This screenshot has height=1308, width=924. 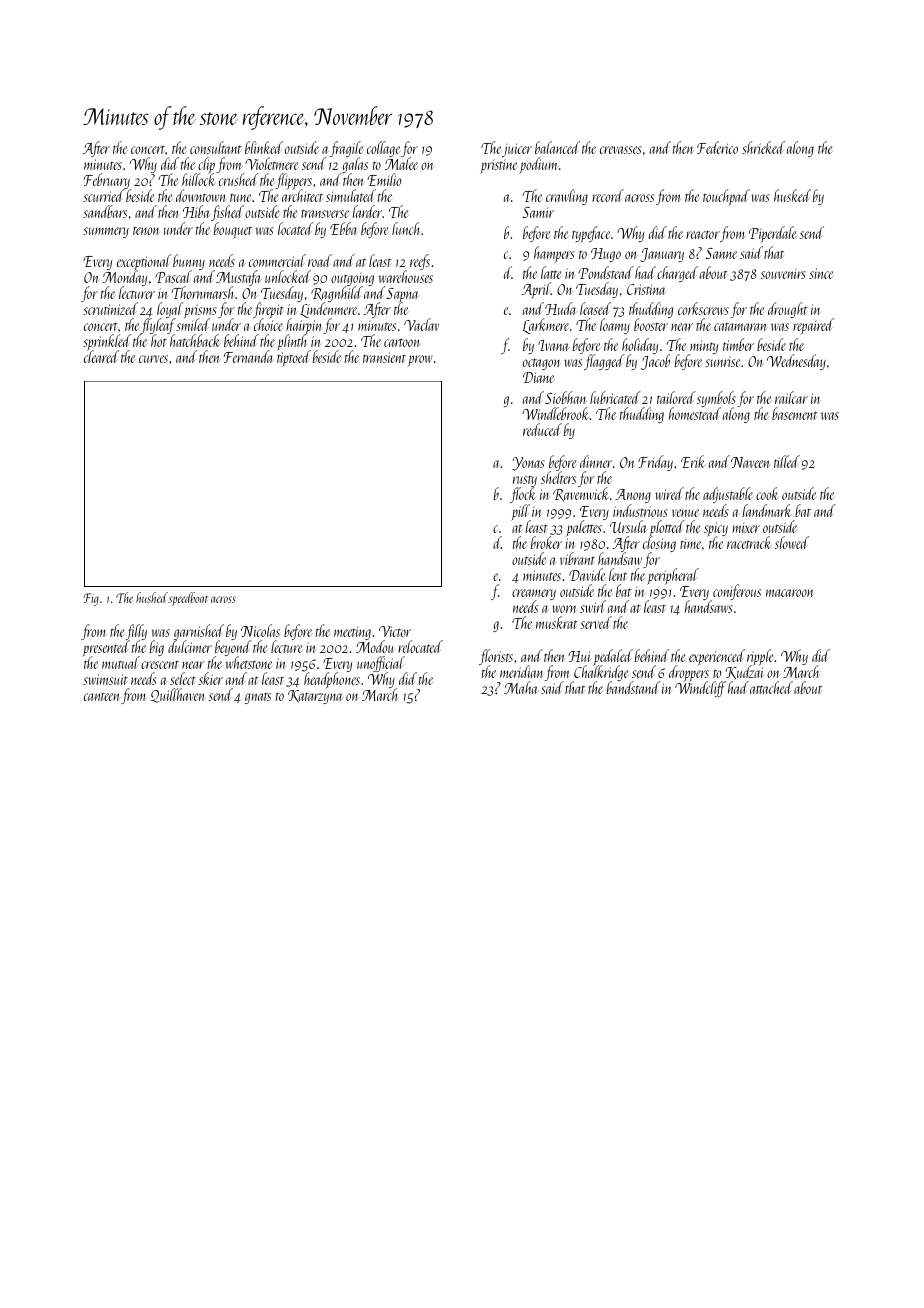 I want to click on hushed, so click(x=152, y=597).
